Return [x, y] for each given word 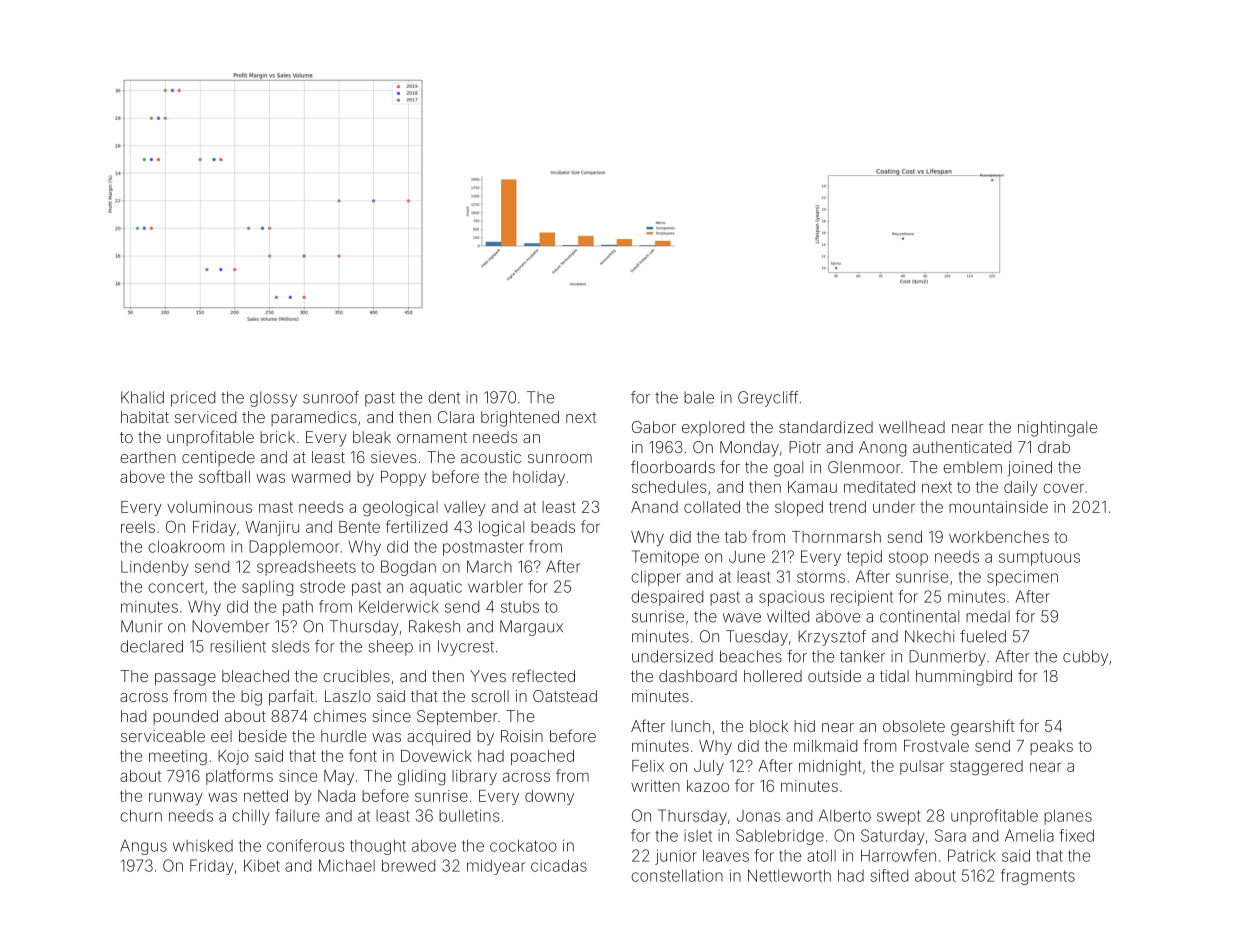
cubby [1085, 658]
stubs [520, 607]
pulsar [922, 767]
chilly [250, 817]
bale [699, 397]
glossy [273, 399]
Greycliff [768, 399]
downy [549, 797]
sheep [390, 648]
